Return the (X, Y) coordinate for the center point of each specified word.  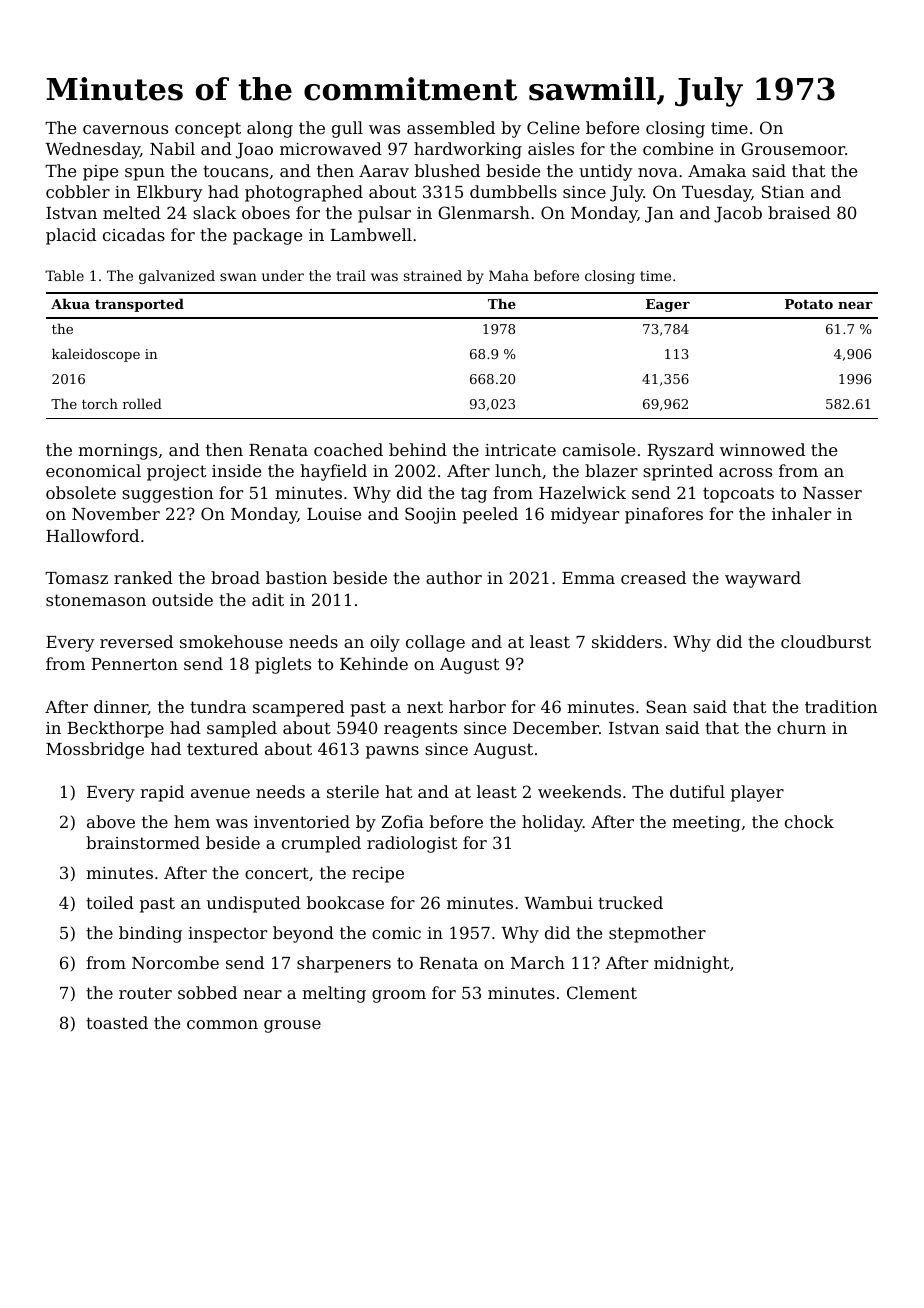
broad (235, 577)
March (538, 962)
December (556, 727)
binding (150, 934)
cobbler (78, 191)
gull (347, 129)
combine (678, 148)
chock (809, 821)
